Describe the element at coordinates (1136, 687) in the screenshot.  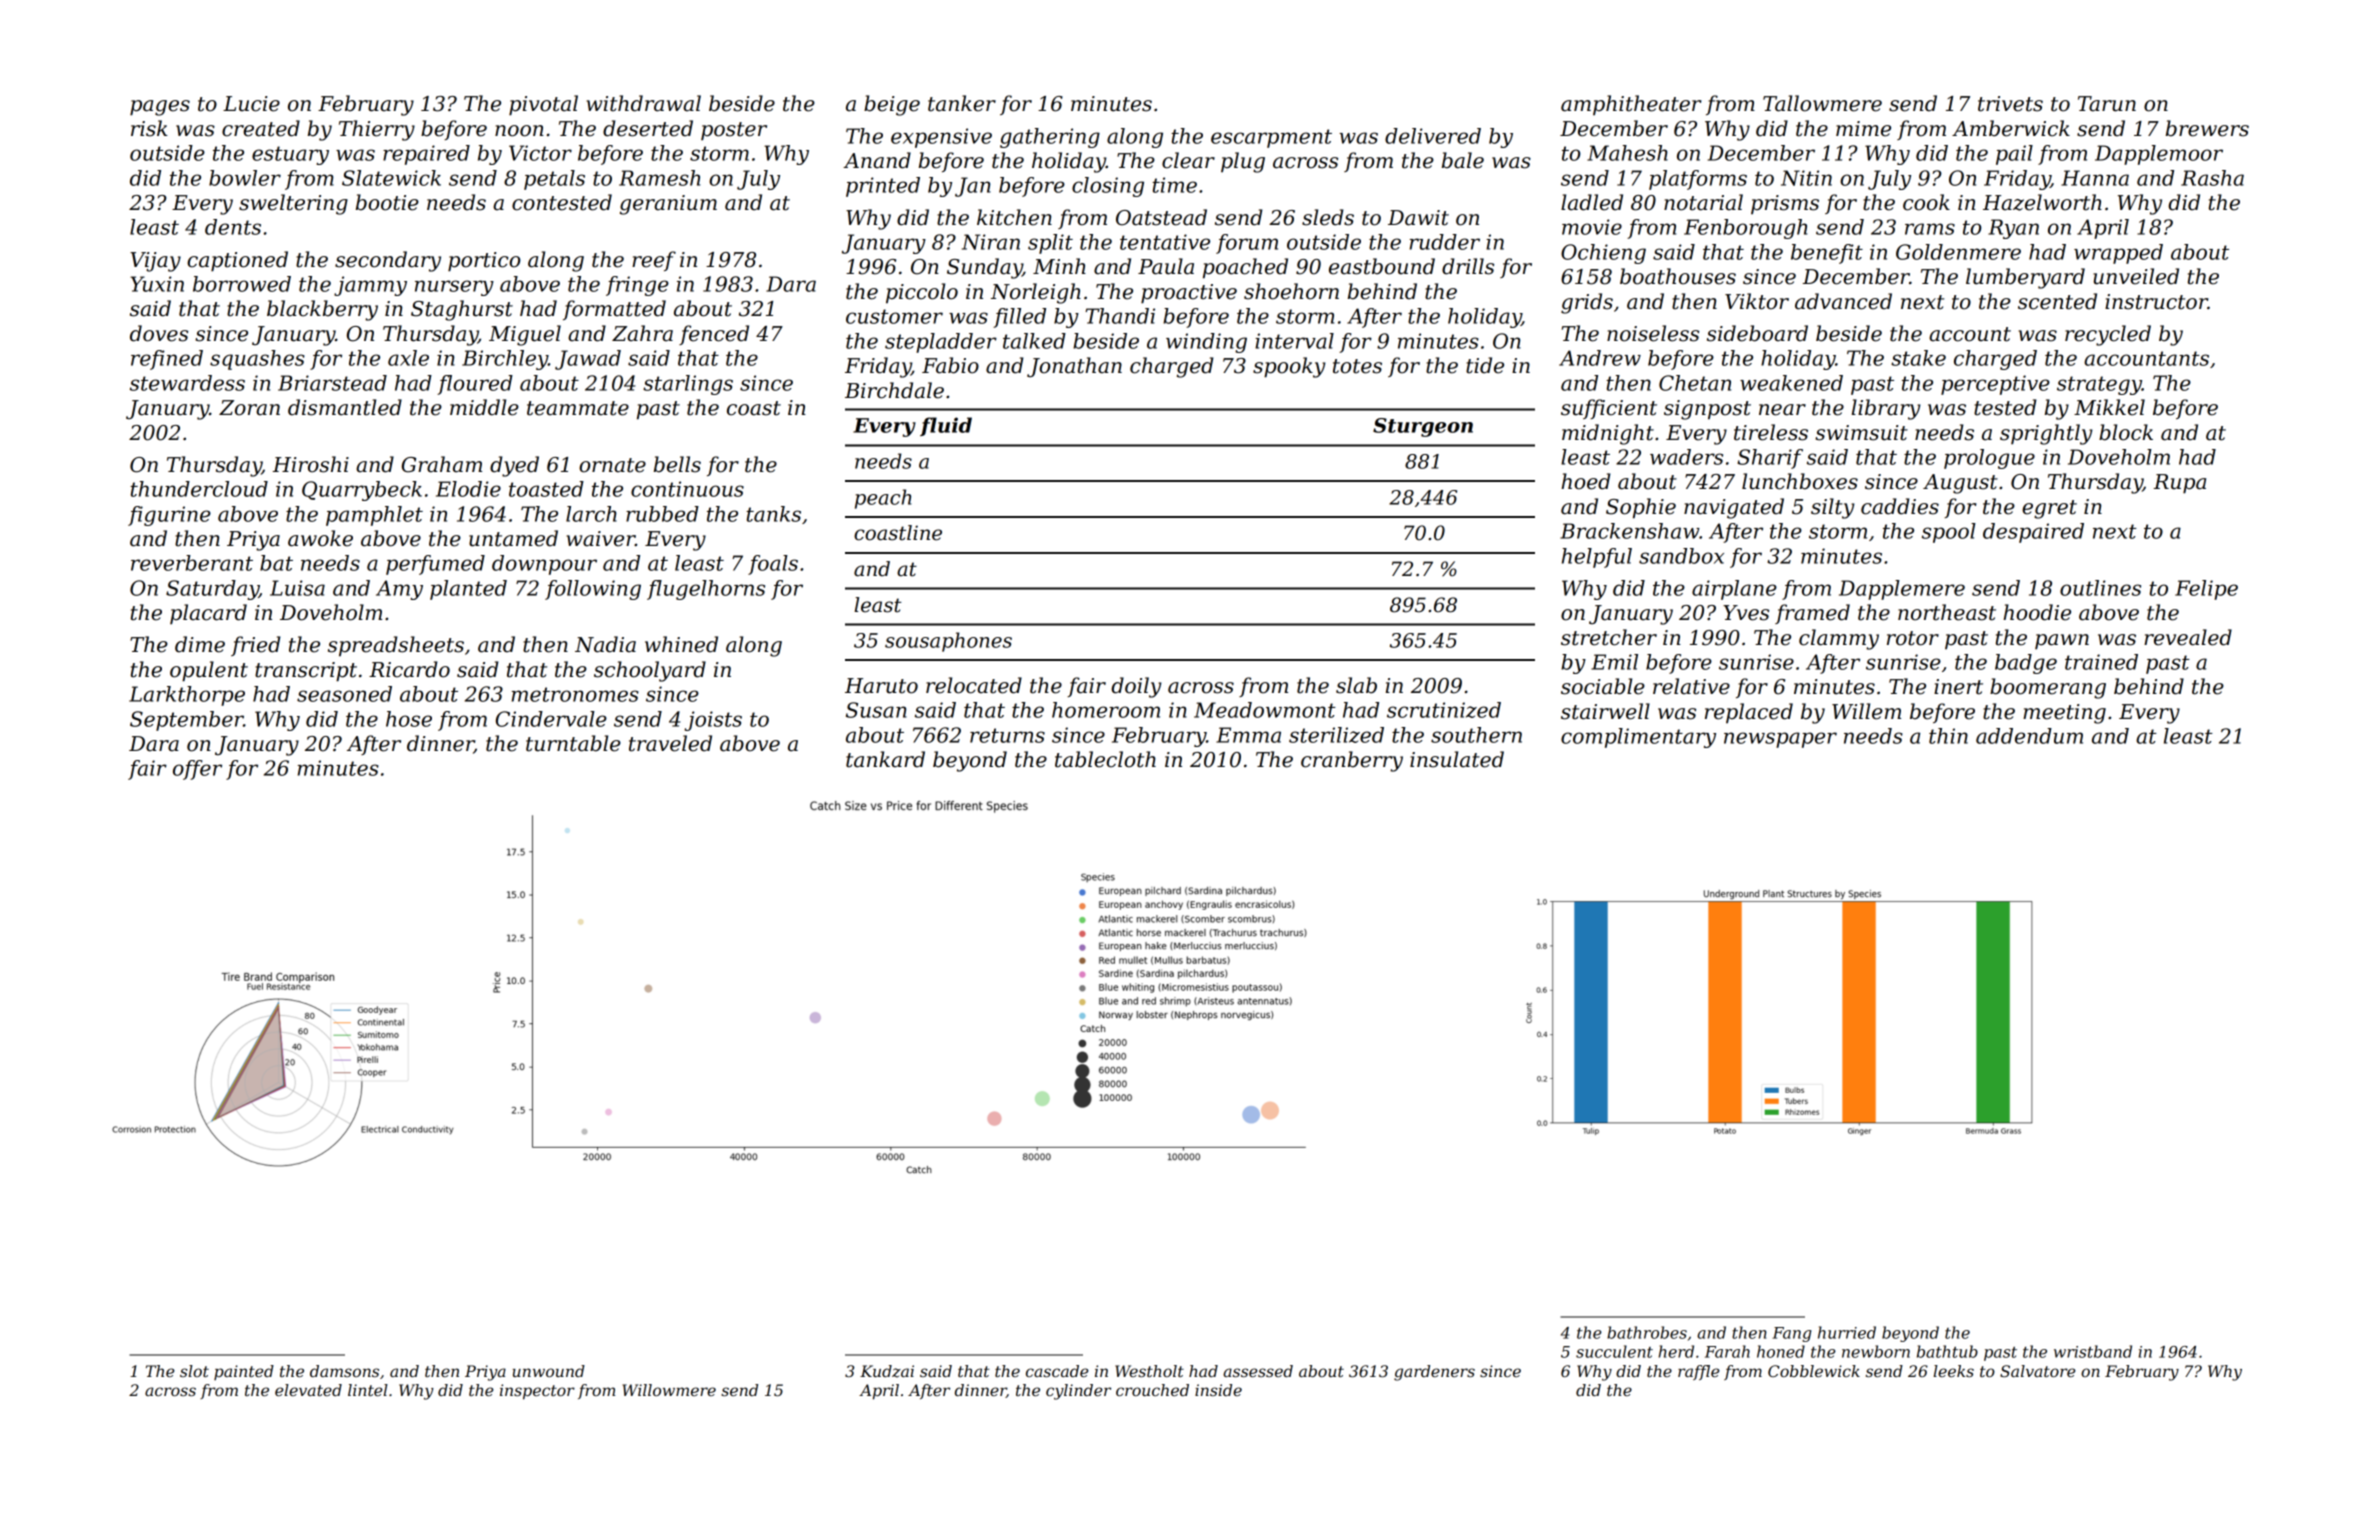
I see `doily` at that location.
